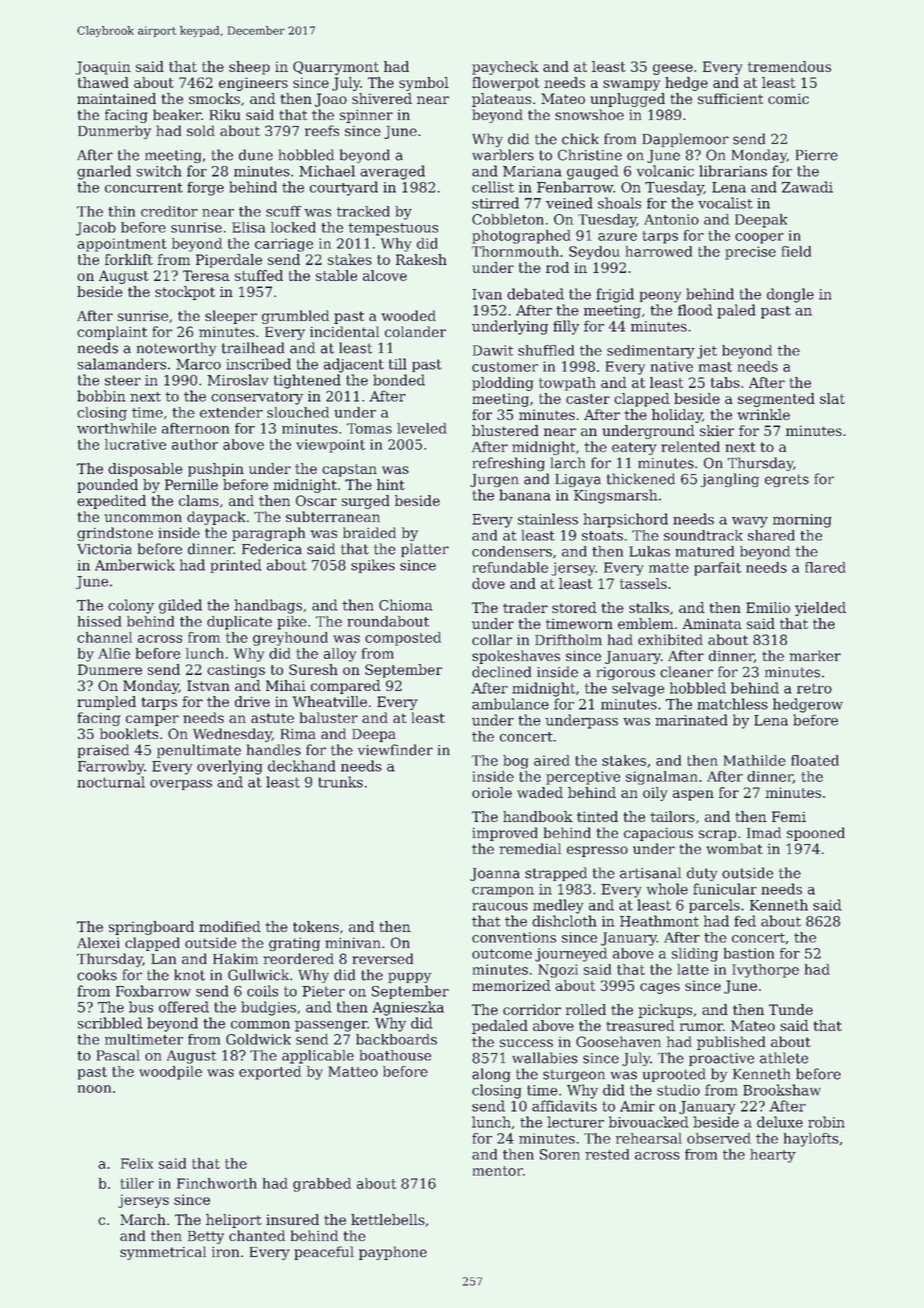  What do you see at coordinates (782, 1090) in the page?
I see `Brookshaw` at bounding box center [782, 1090].
